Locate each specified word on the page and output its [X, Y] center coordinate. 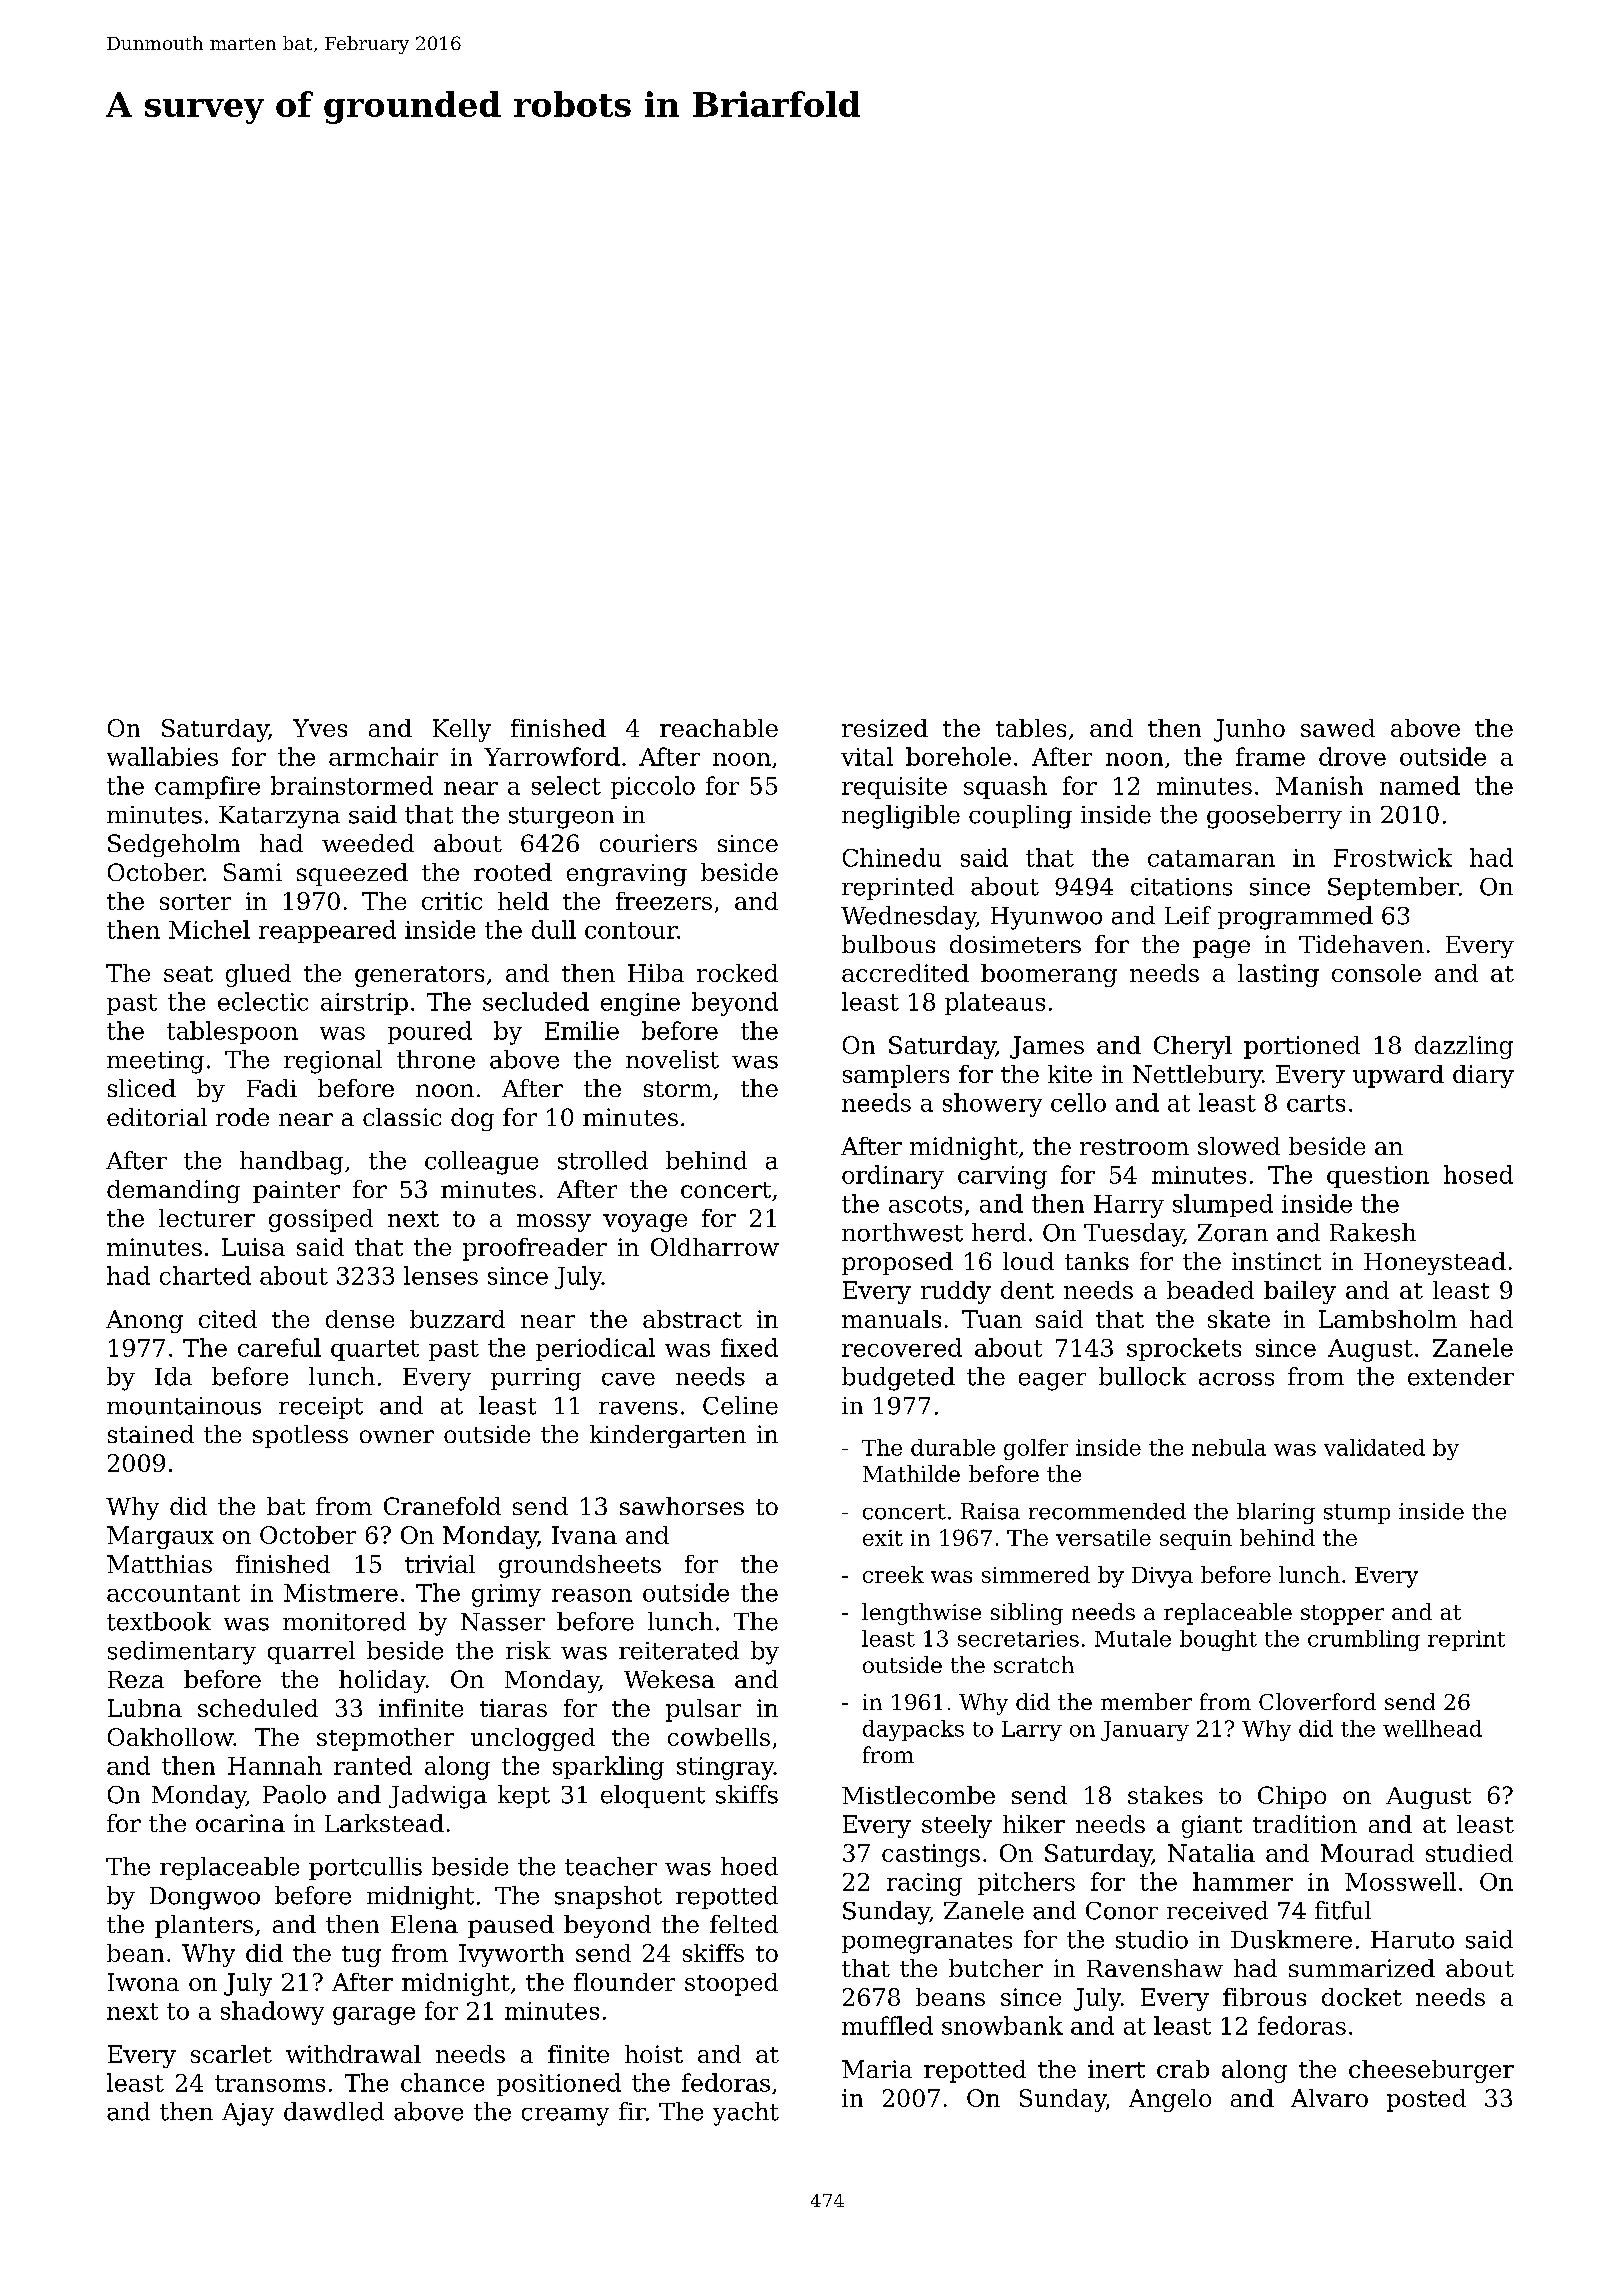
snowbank [1002, 2025]
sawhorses [682, 1506]
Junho [1249, 730]
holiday [382, 1681]
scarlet [231, 2054]
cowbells [719, 1737]
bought [1218, 1640]
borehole [958, 756]
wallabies [162, 756]
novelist [672, 1059]
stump [1357, 1514]
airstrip [364, 1004]
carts [1316, 1103]
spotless [300, 1436]
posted [1426, 2100]
